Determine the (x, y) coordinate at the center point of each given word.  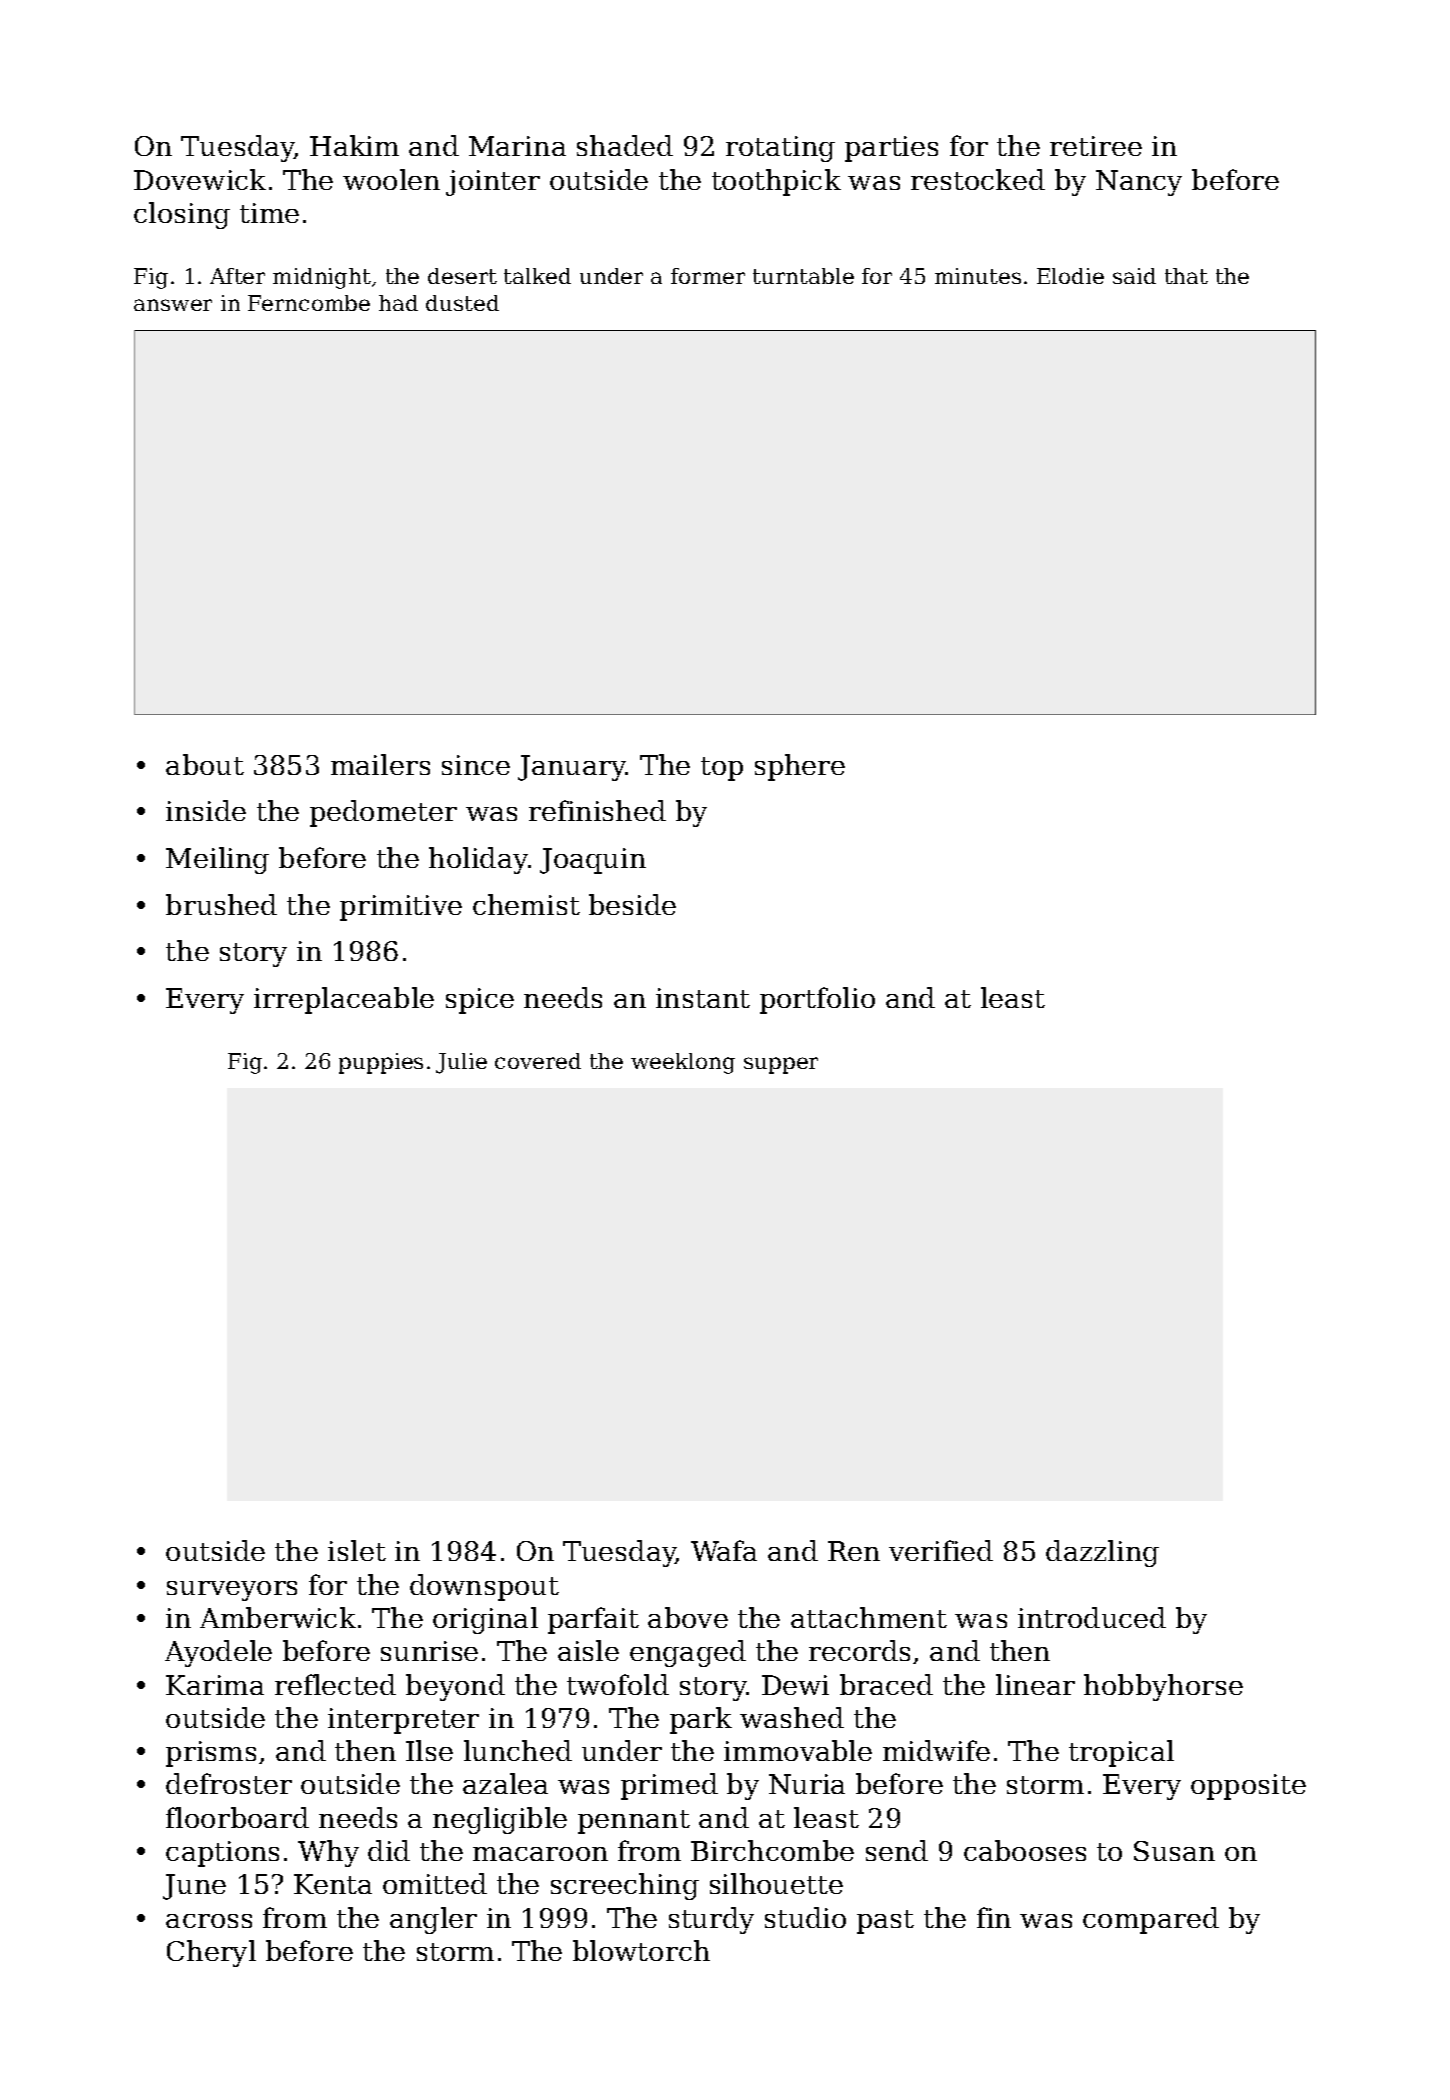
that (1186, 276)
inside (206, 810)
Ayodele (218, 1653)
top (722, 769)
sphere (800, 767)
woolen (391, 179)
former (708, 276)
